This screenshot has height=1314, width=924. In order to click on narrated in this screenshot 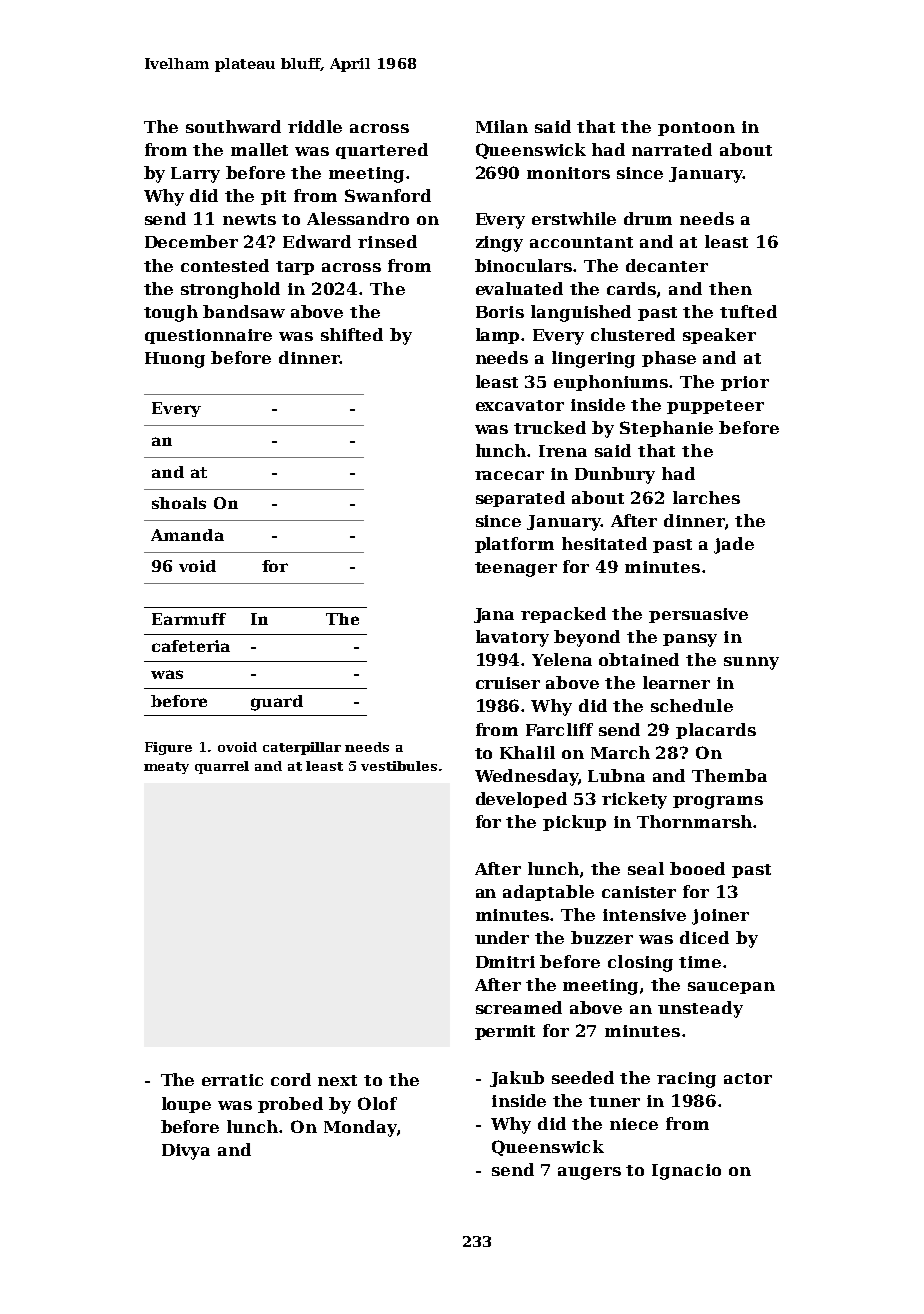, I will do `click(672, 149)`.
